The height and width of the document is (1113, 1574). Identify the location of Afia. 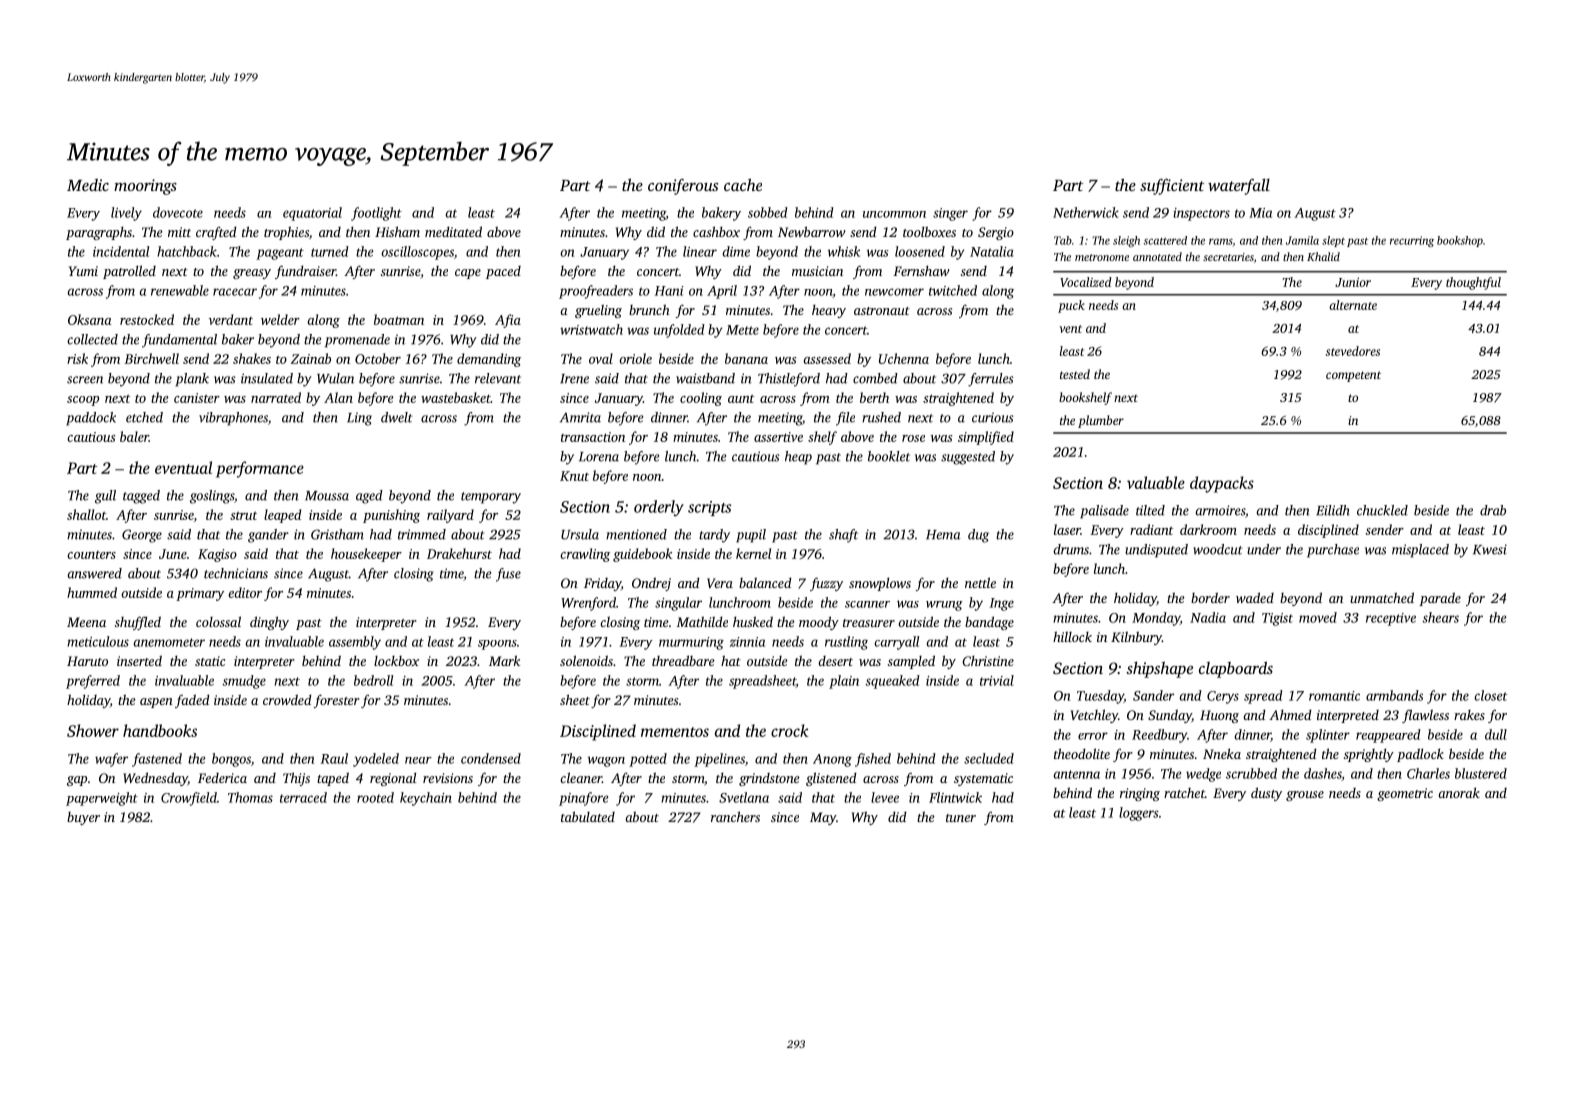
(508, 321).
